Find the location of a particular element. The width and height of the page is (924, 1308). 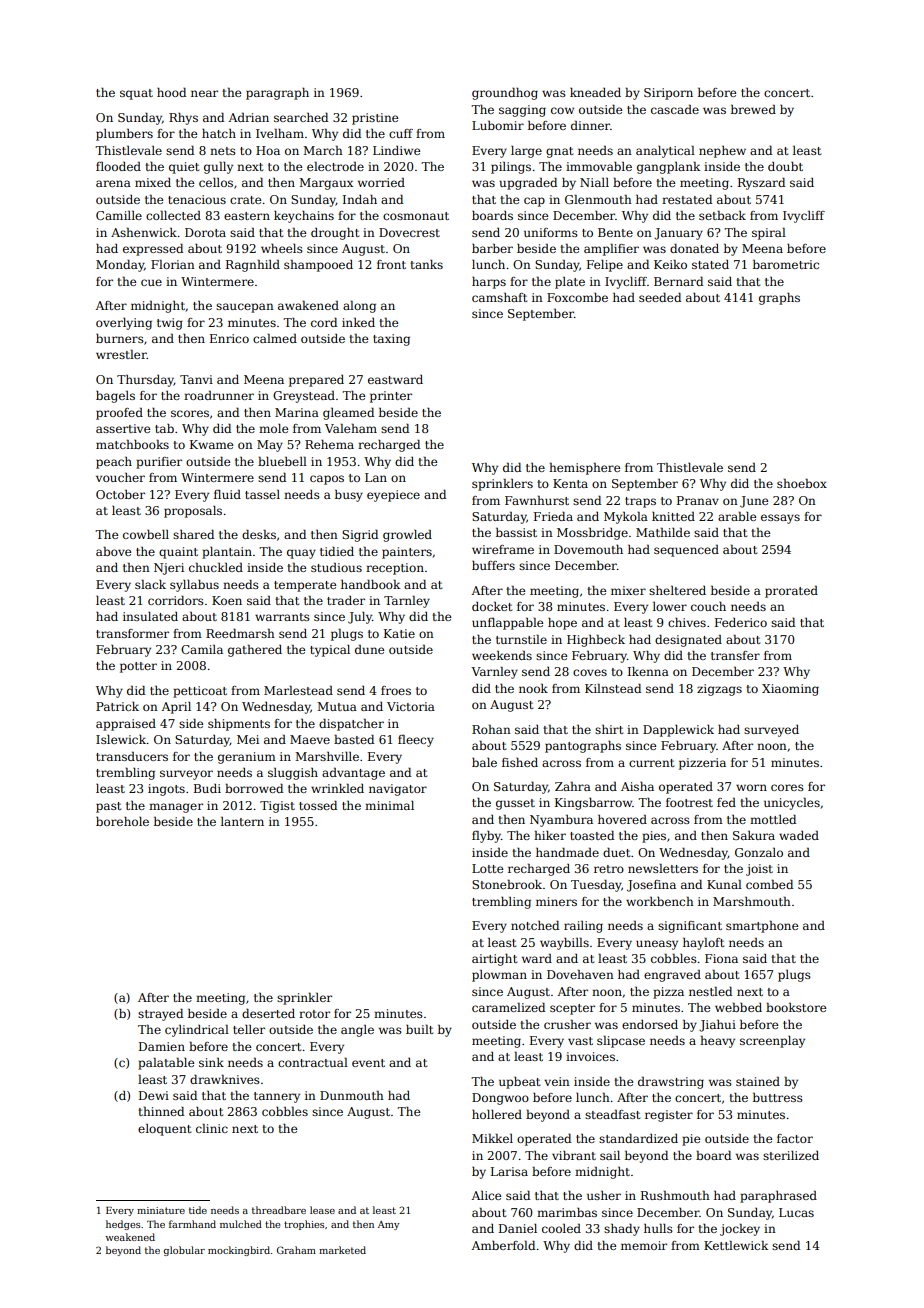

clinic is located at coordinates (212, 1128).
